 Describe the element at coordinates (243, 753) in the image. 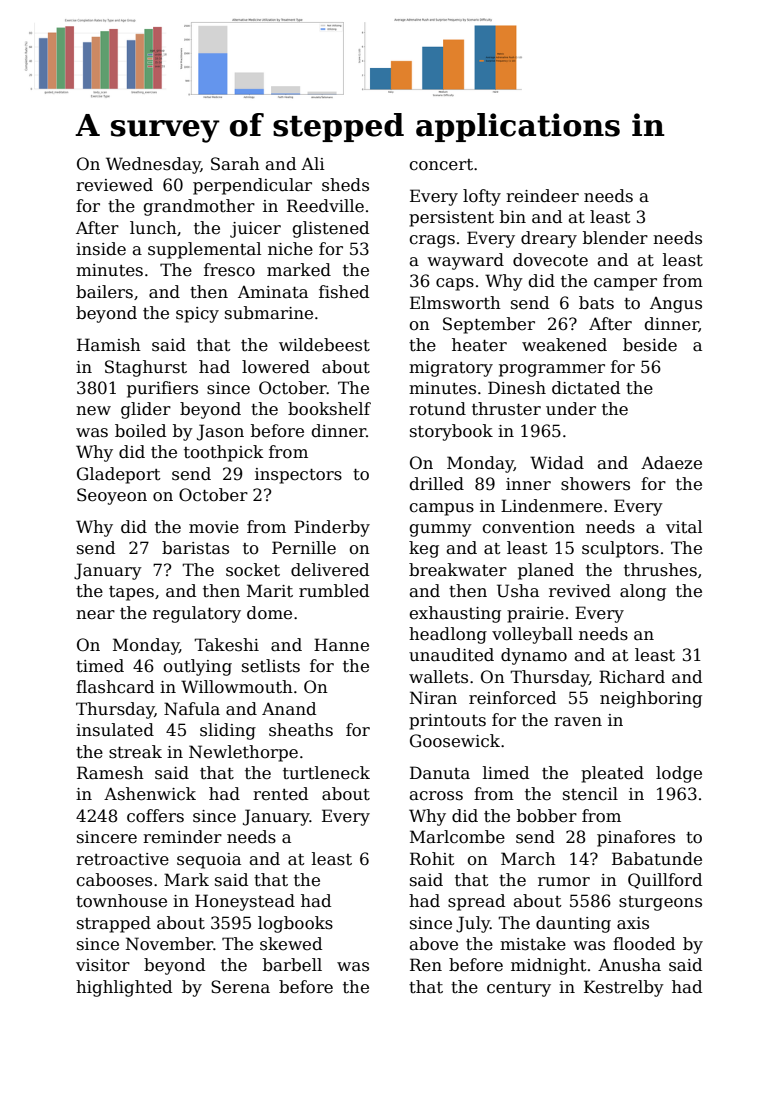

I see `Newlethorpe` at that location.
